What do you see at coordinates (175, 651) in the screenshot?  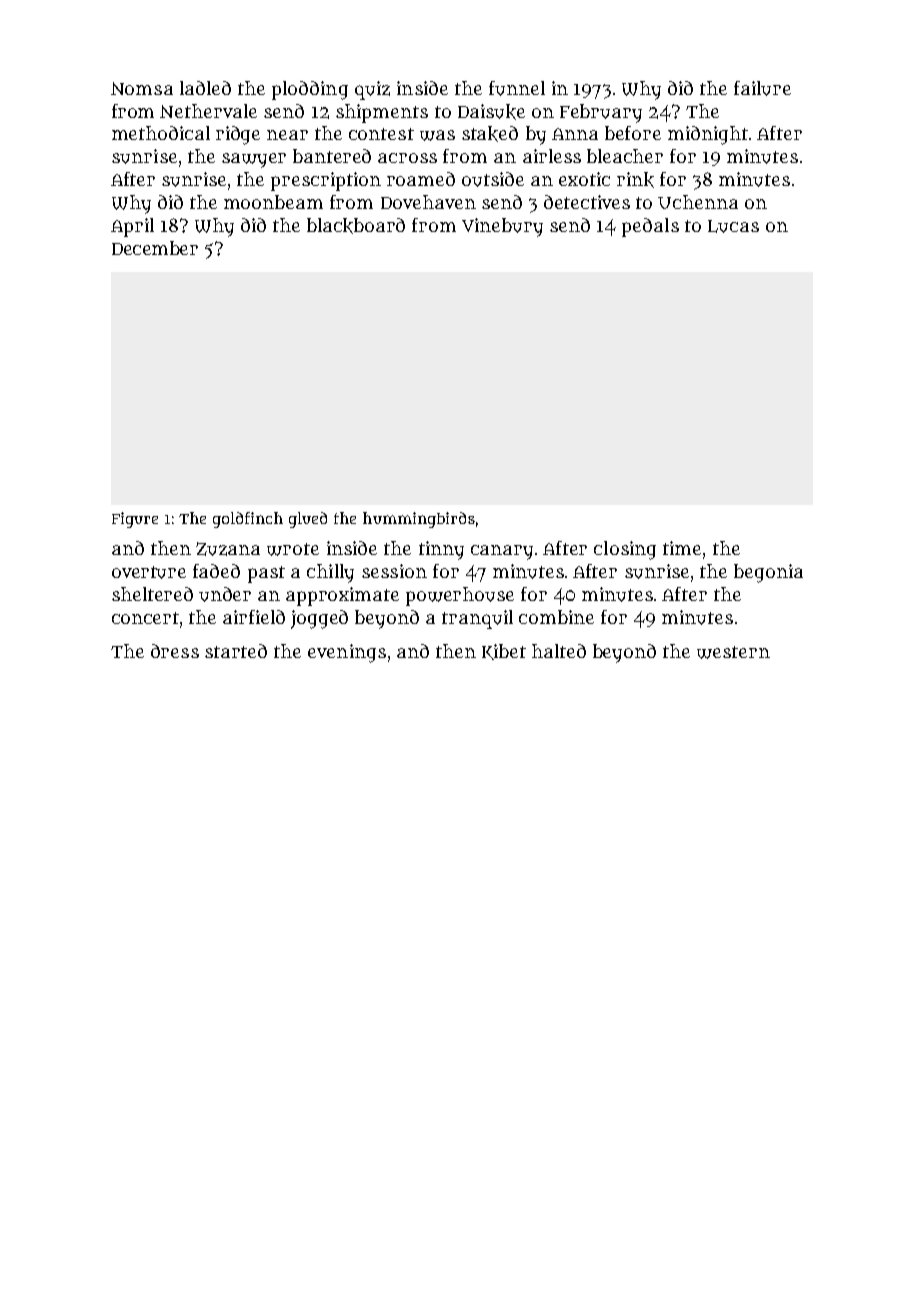 I see `dress` at bounding box center [175, 651].
